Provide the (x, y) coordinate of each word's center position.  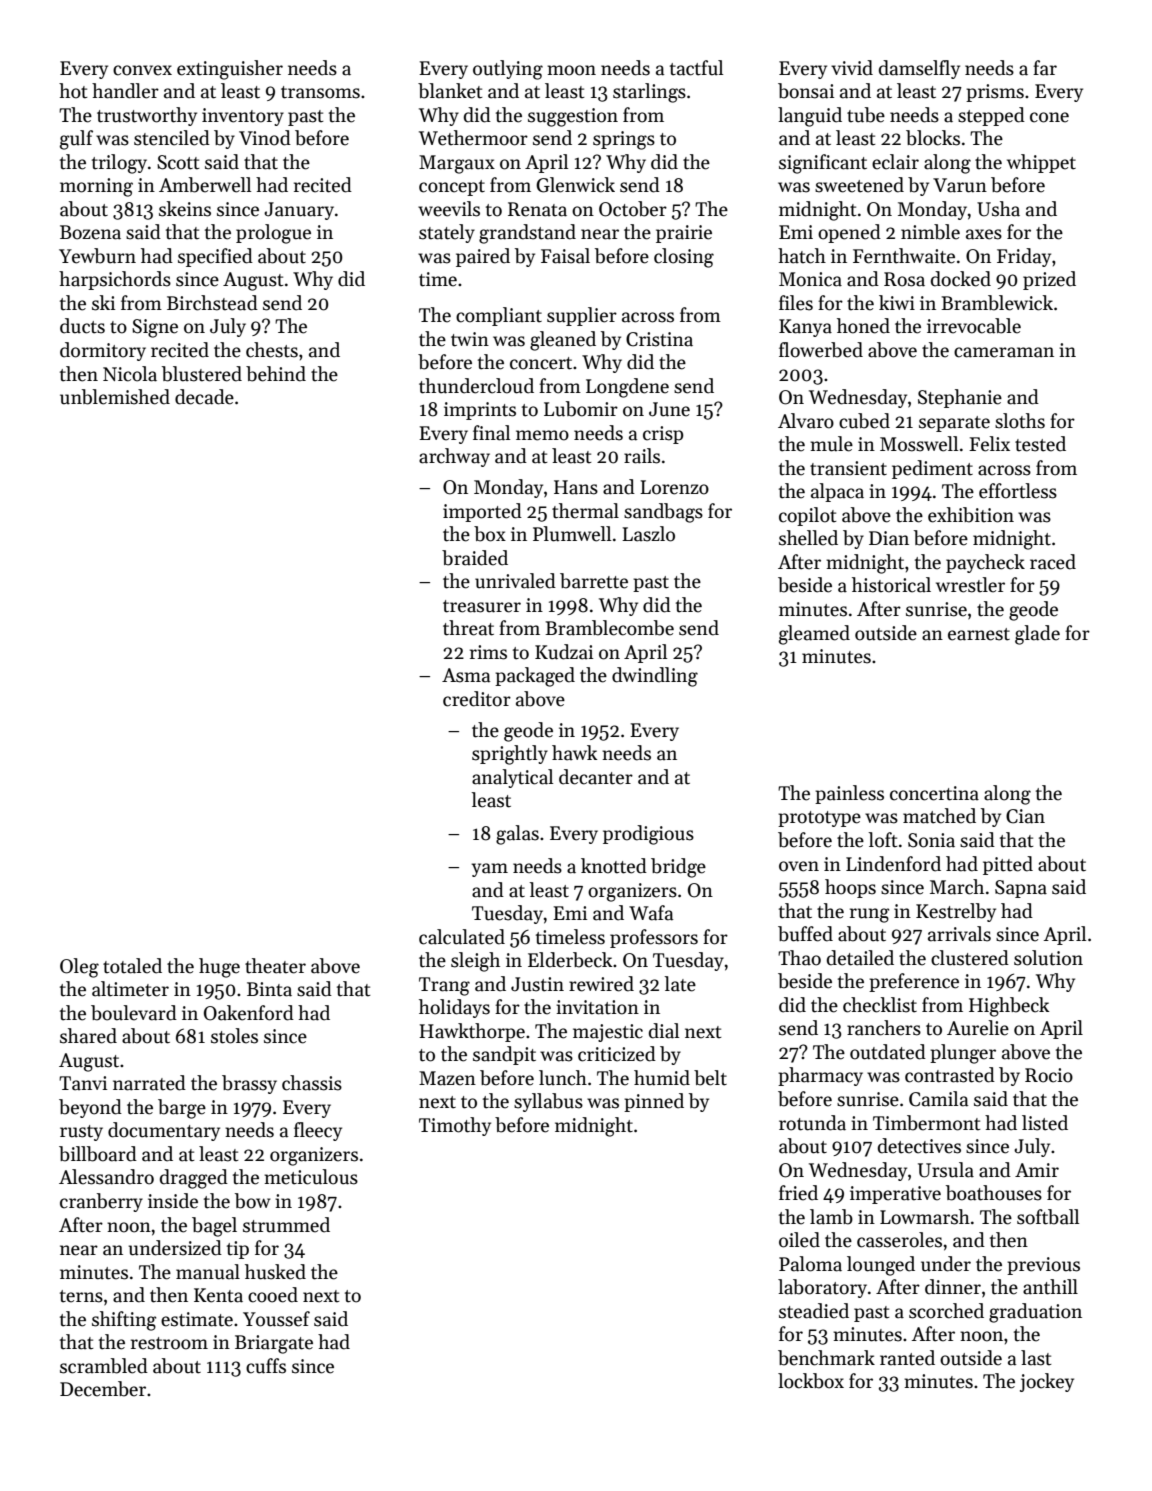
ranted (907, 1358)
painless (849, 794)
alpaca (837, 492)
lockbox (811, 1381)
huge (219, 968)
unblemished (115, 397)
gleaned (563, 341)
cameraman (1004, 352)
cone (1049, 117)
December (103, 1389)
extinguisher (230, 70)
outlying (508, 70)
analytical (512, 778)
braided (475, 558)
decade (204, 397)
